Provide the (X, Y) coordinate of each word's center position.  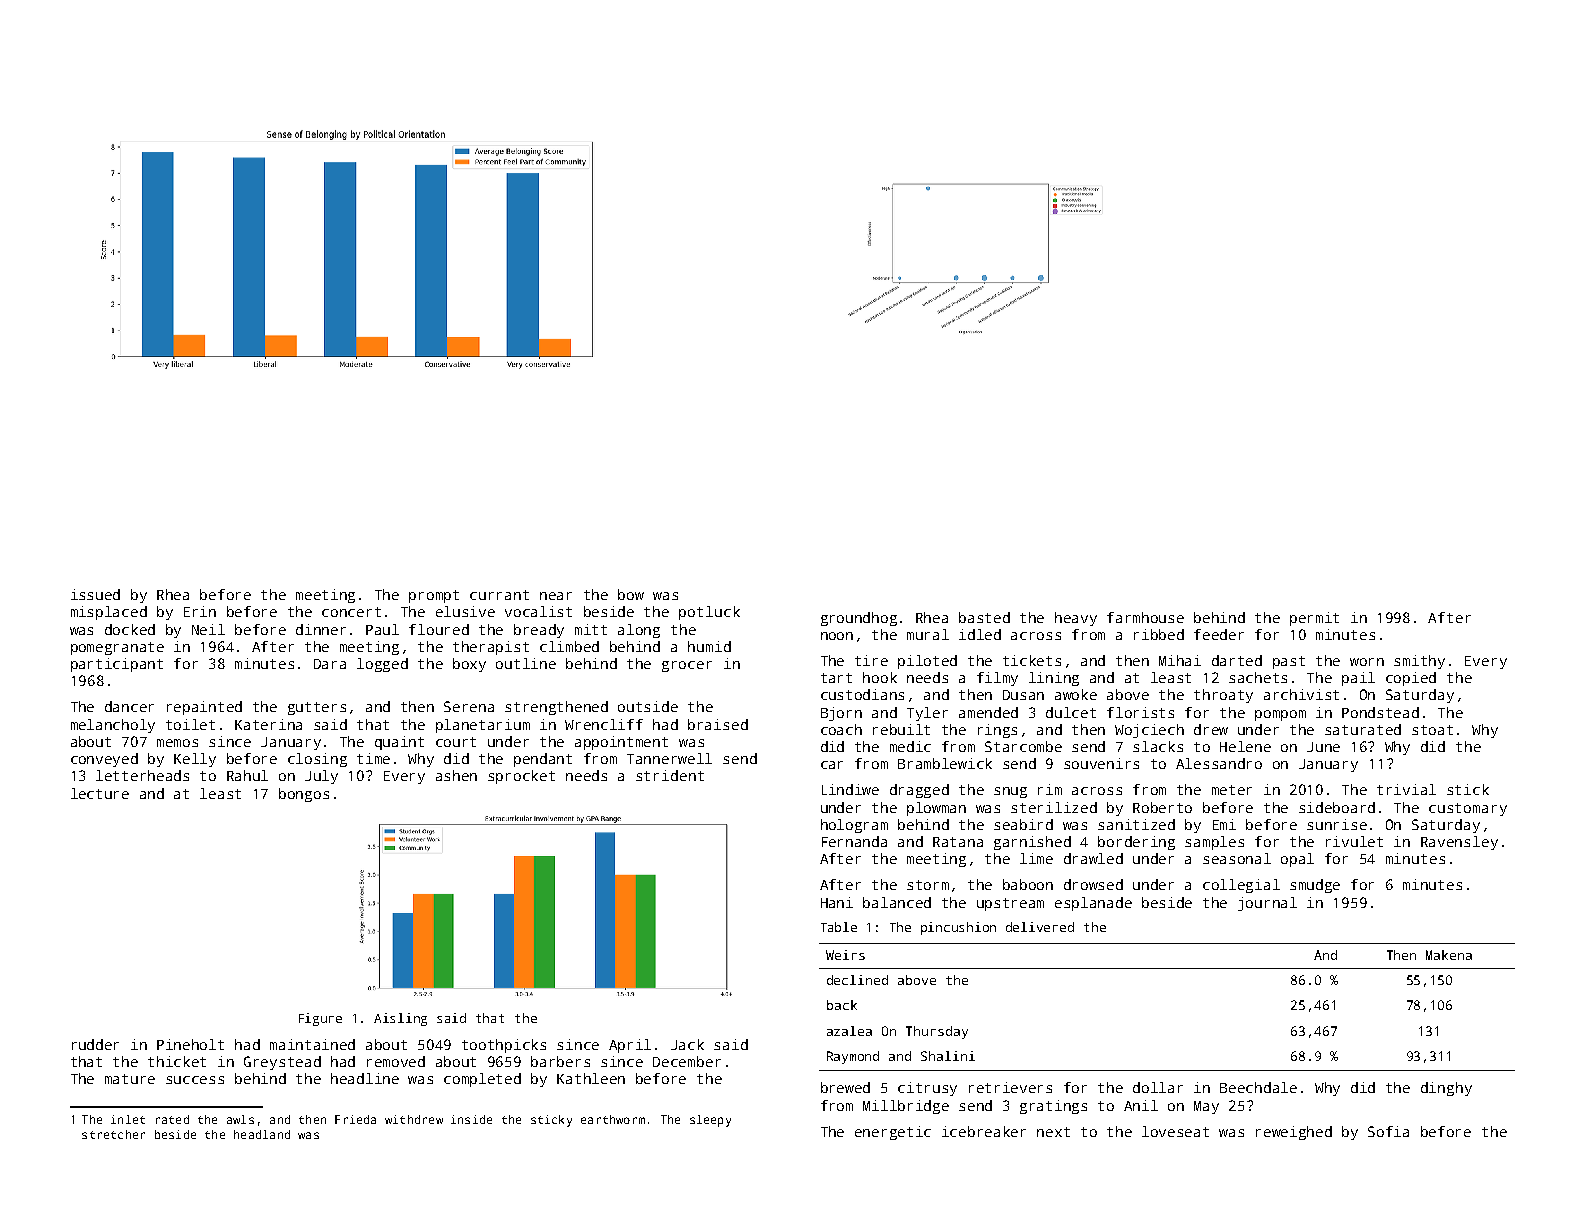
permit (1314, 619)
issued (95, 594)
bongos (304, 795)
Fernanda (854, 841)
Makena (1449, 955)
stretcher (113, 1134)
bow (631, 594)
